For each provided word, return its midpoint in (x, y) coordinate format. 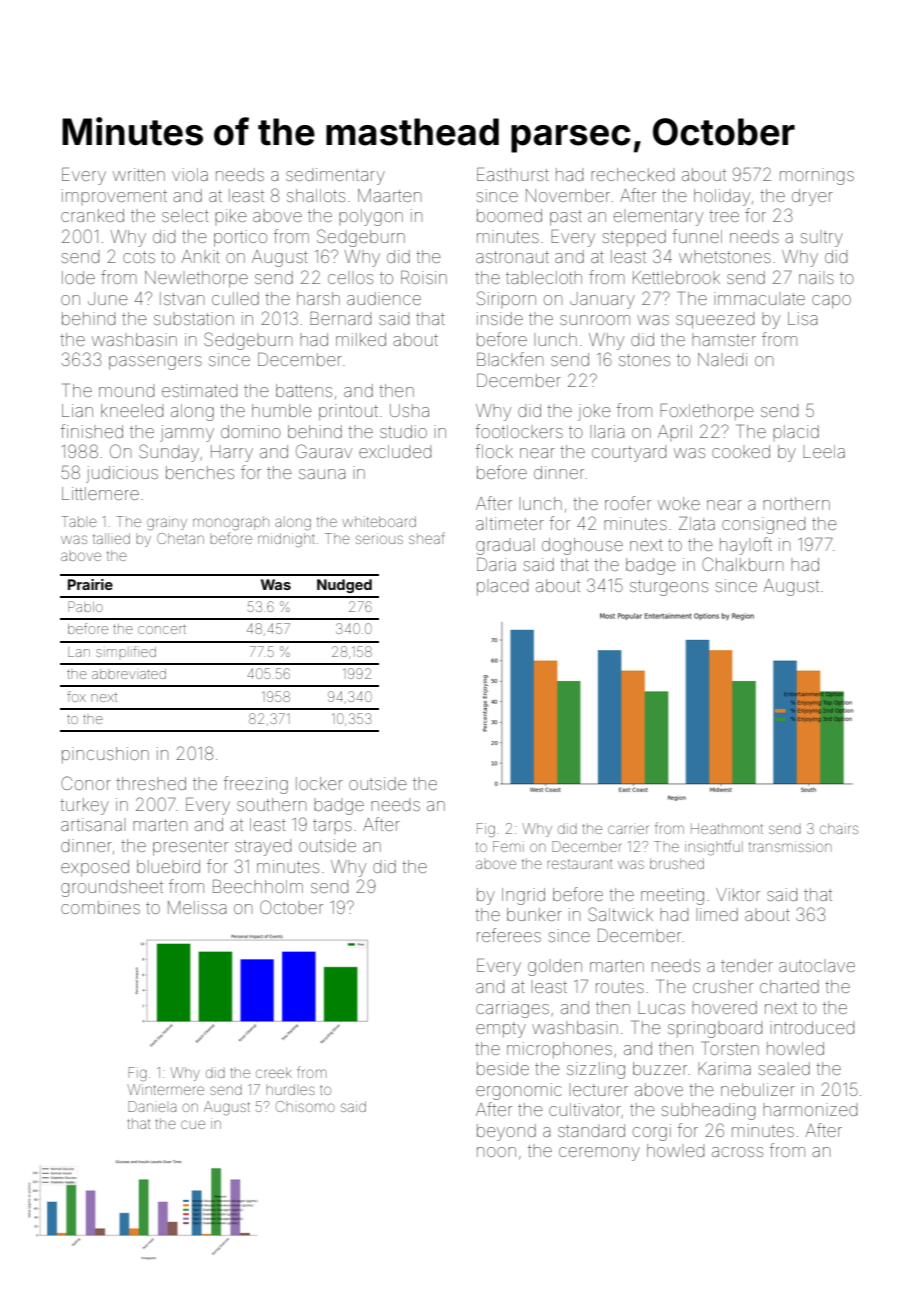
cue (193, 1124)
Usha (409, 410)
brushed (677, 863)
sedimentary (335, 176)
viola (190, 174)
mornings (817, 176)
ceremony (599, 1154)
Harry (232, 453)
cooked (741, 451)
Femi (508, 846)
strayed (263, 847)
